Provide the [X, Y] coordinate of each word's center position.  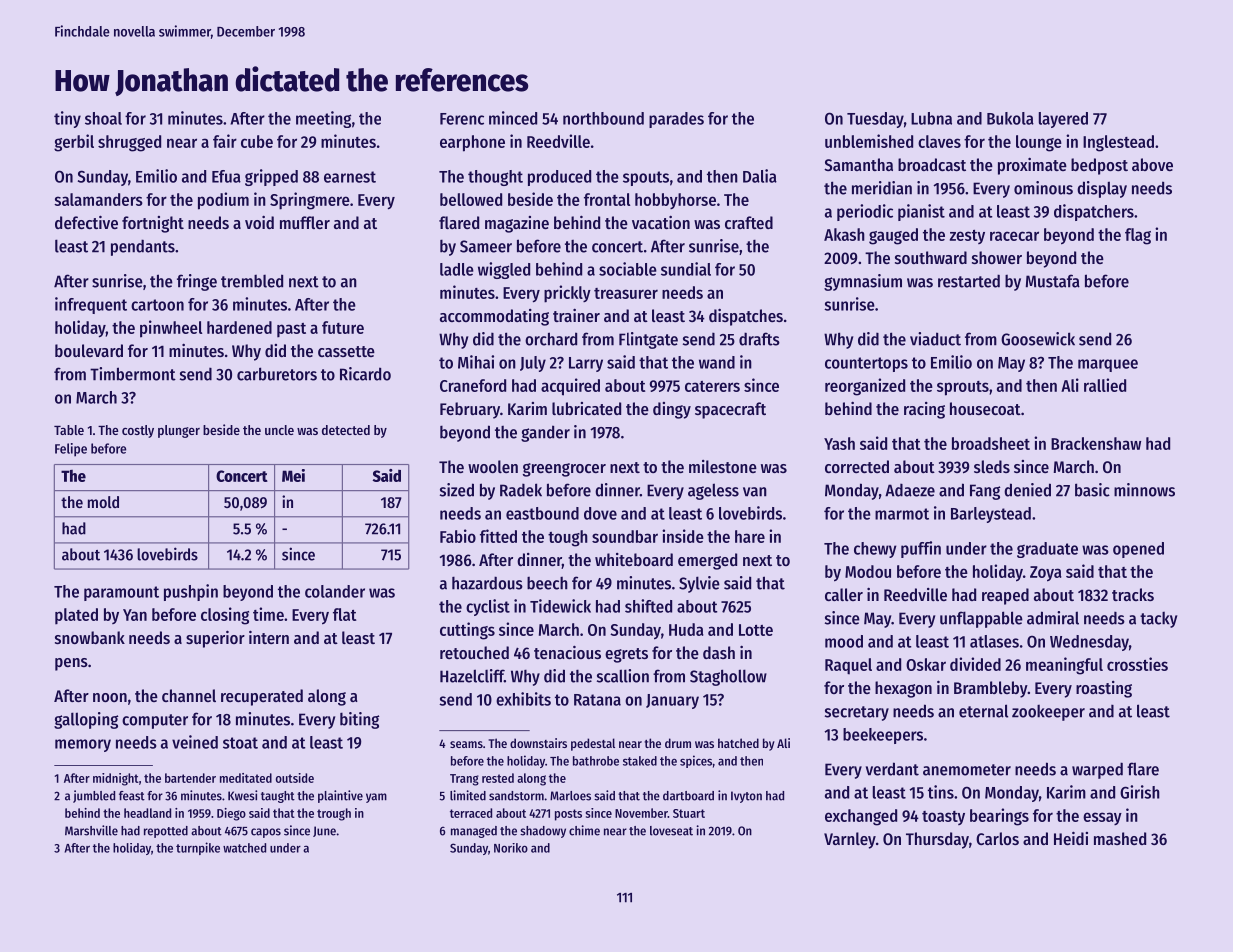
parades [676, 120]
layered [1063, 120]
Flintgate [648, 340]
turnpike [198, 848]
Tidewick [560, 606]
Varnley [850, 840]
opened [1138, 550]
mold [103, 502]
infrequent [91, 305]
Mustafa [1053, 281]
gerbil [74, 143]
